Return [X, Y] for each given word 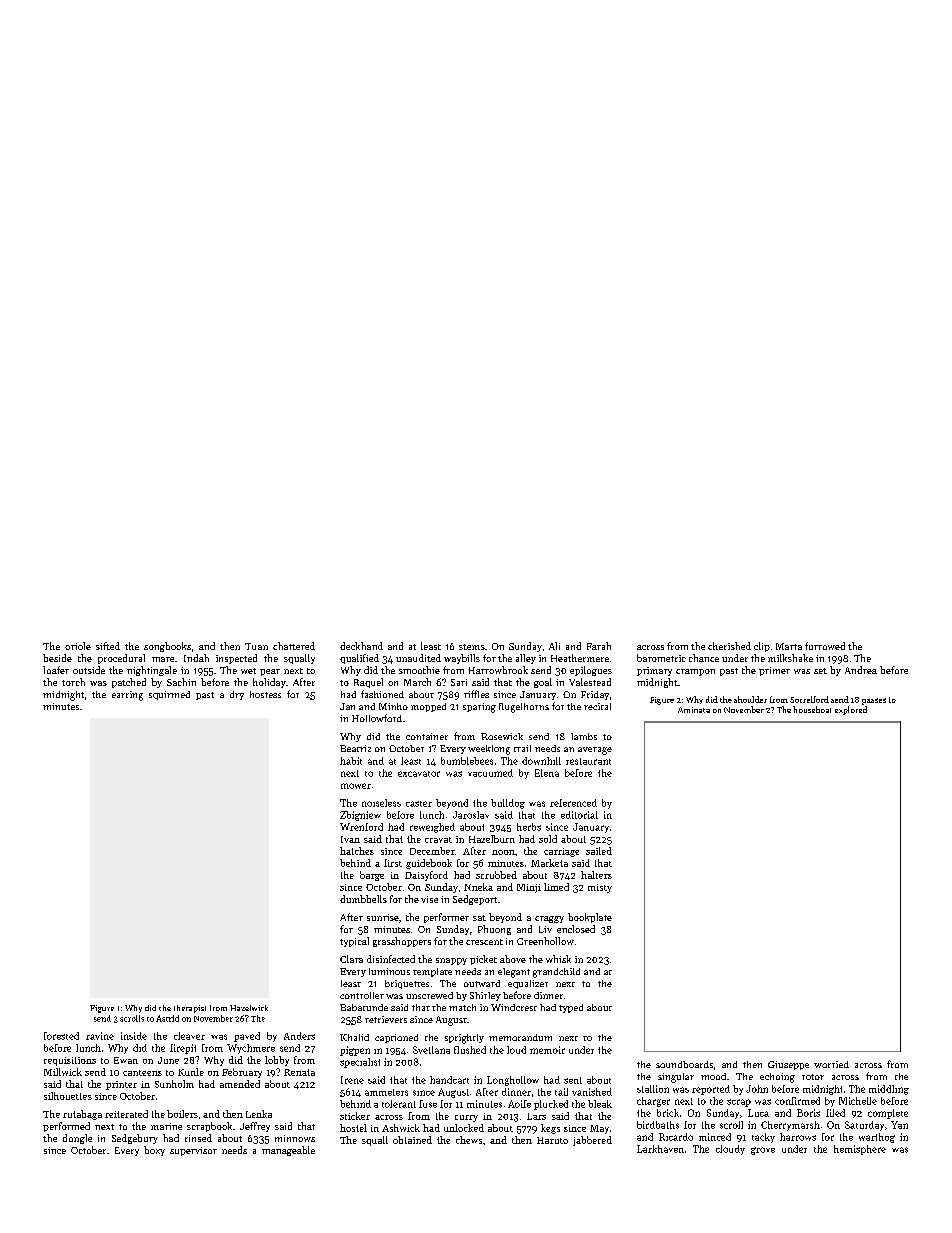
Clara [351, 959]
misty [600, 888]
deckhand [361, 646]
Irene [352, 1080]
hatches [357, 851]
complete [888, 1114]
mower [356, 786]
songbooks [167, 647]
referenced [573, 803]
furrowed [825, 646]
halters [596, 875]
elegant [514, 973]
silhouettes [68, 1096]
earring [127, 696]
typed [571, 1008]
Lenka [259, 1114]
